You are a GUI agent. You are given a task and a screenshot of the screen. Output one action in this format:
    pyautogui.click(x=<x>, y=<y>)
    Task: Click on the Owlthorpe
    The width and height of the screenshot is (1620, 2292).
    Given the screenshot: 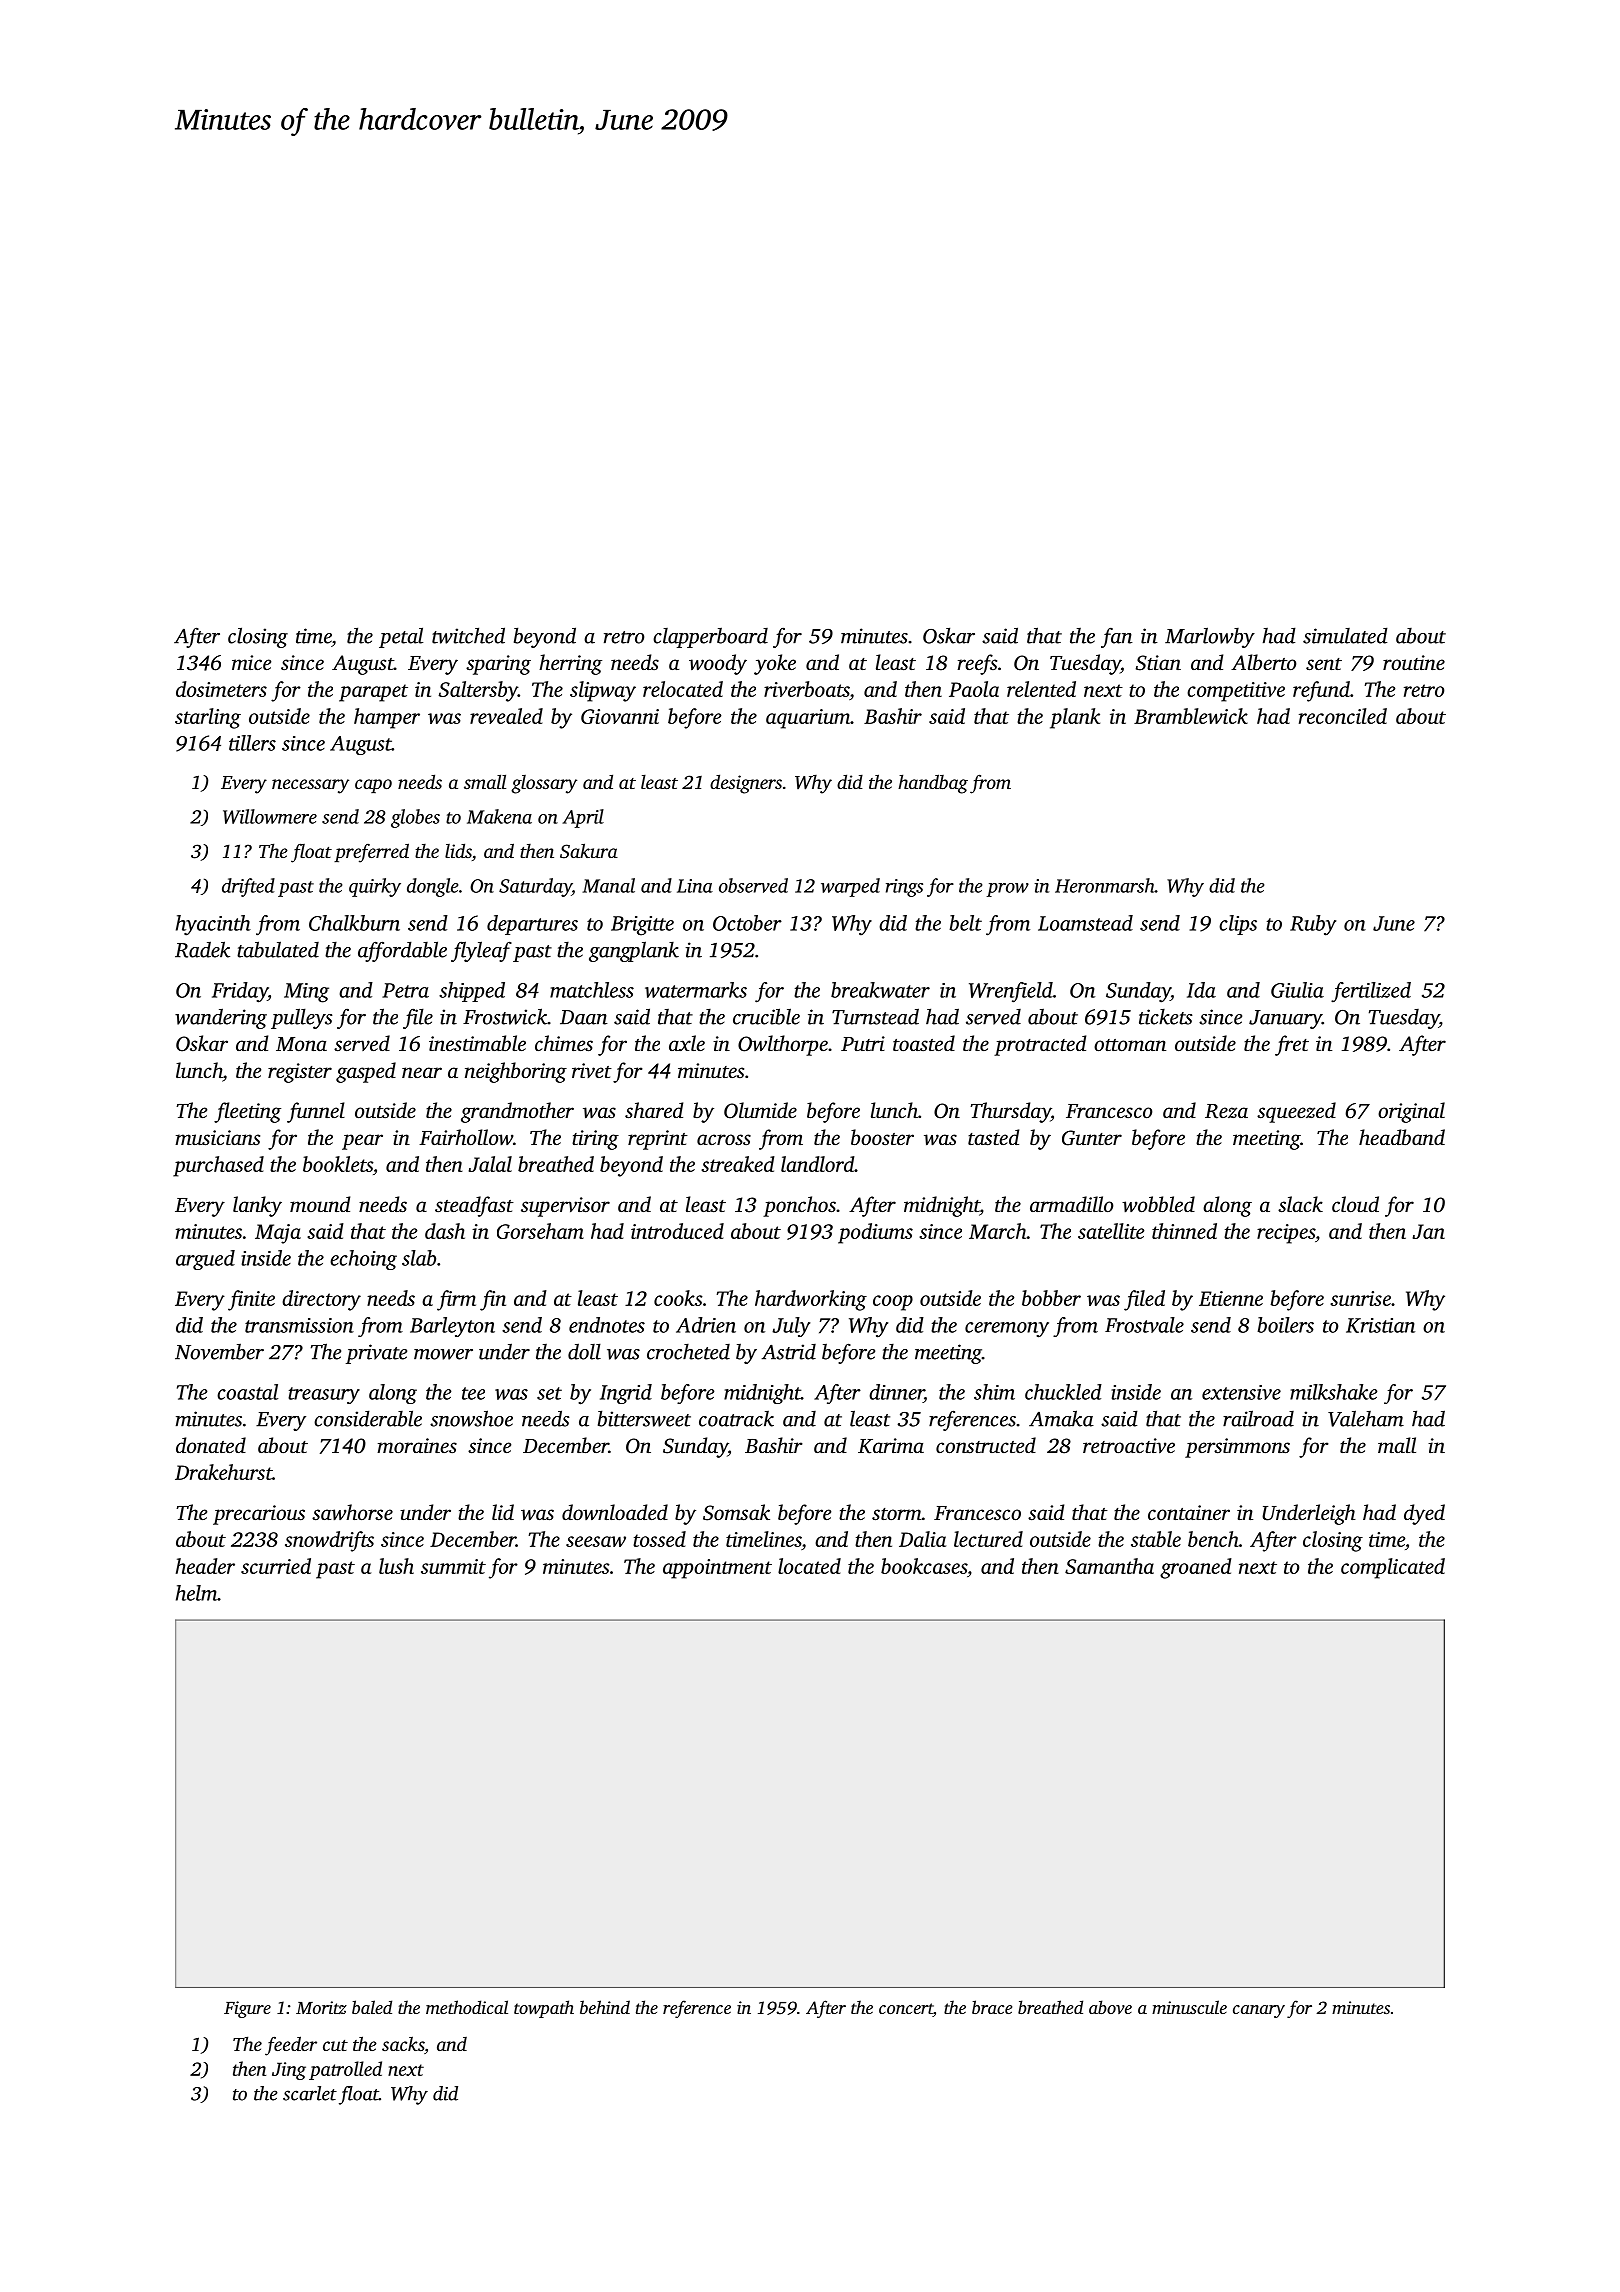 What is the action you would take?
    pyautogui.click(x=783, y=1045)
